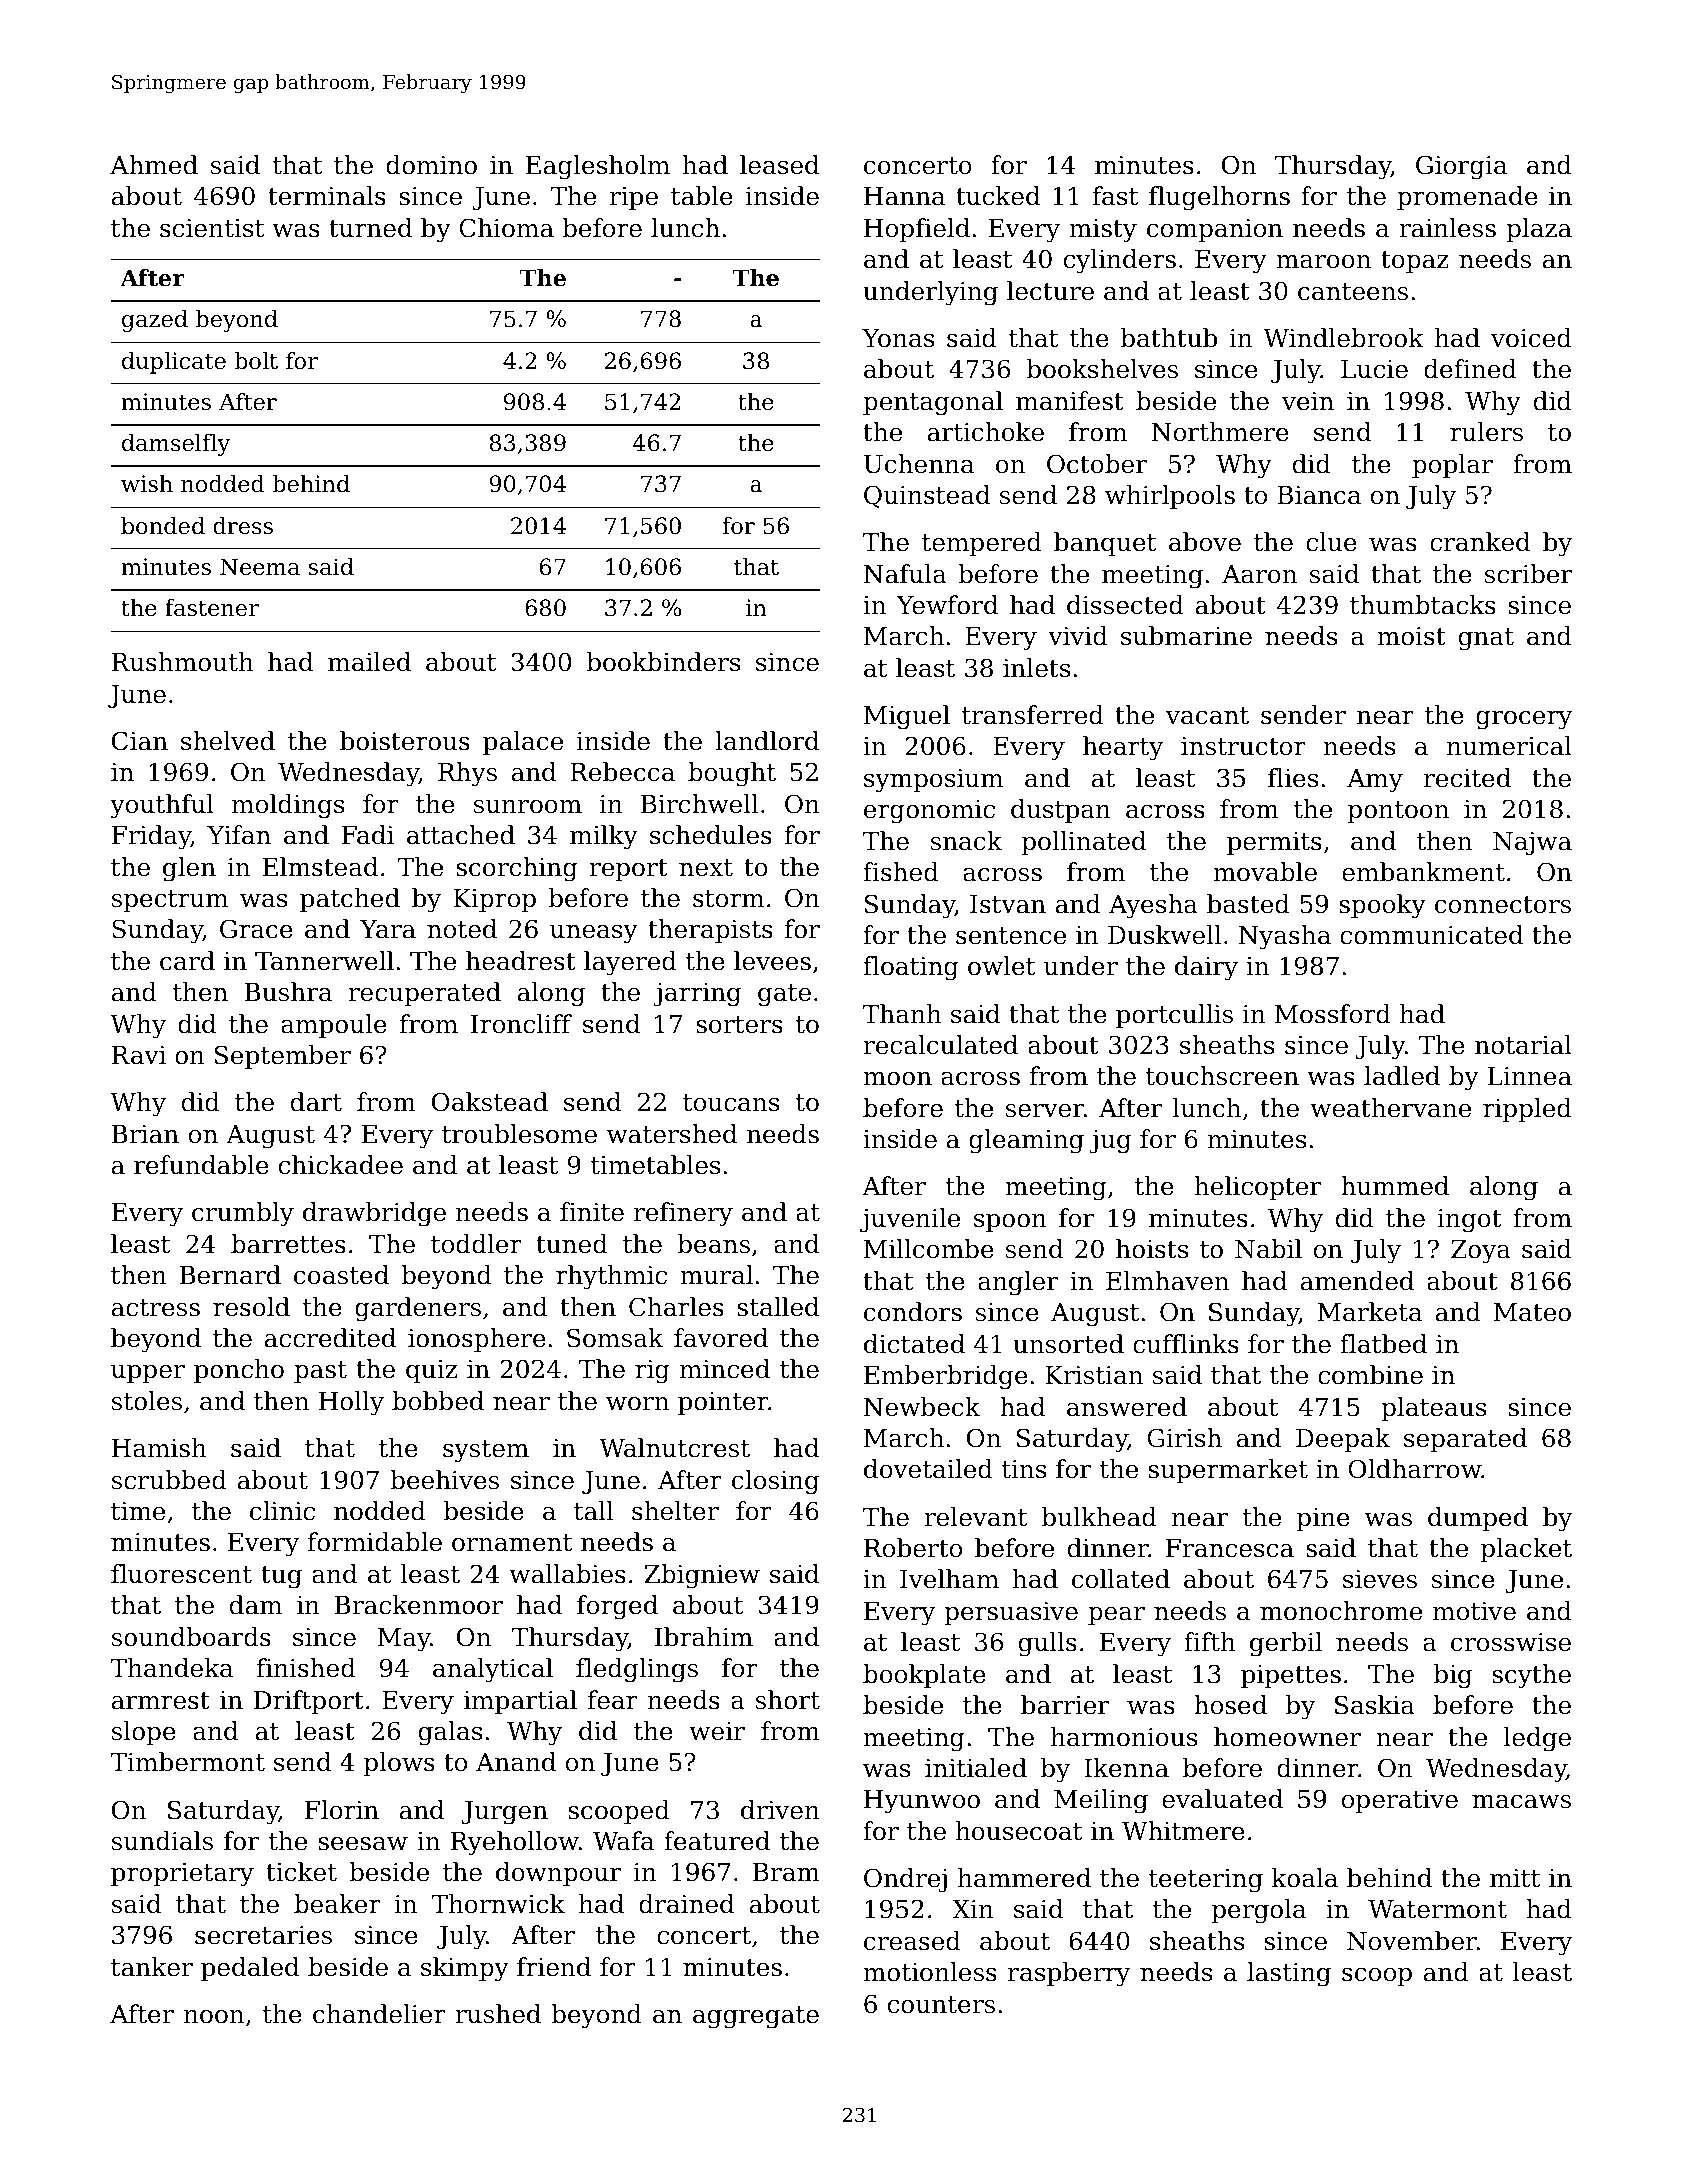 The height and width of the page is (2178, 1683). What do you see at coordinates (598, 167) in the page?
I see `Eaglesholm` at bounding box center [598, 167].
